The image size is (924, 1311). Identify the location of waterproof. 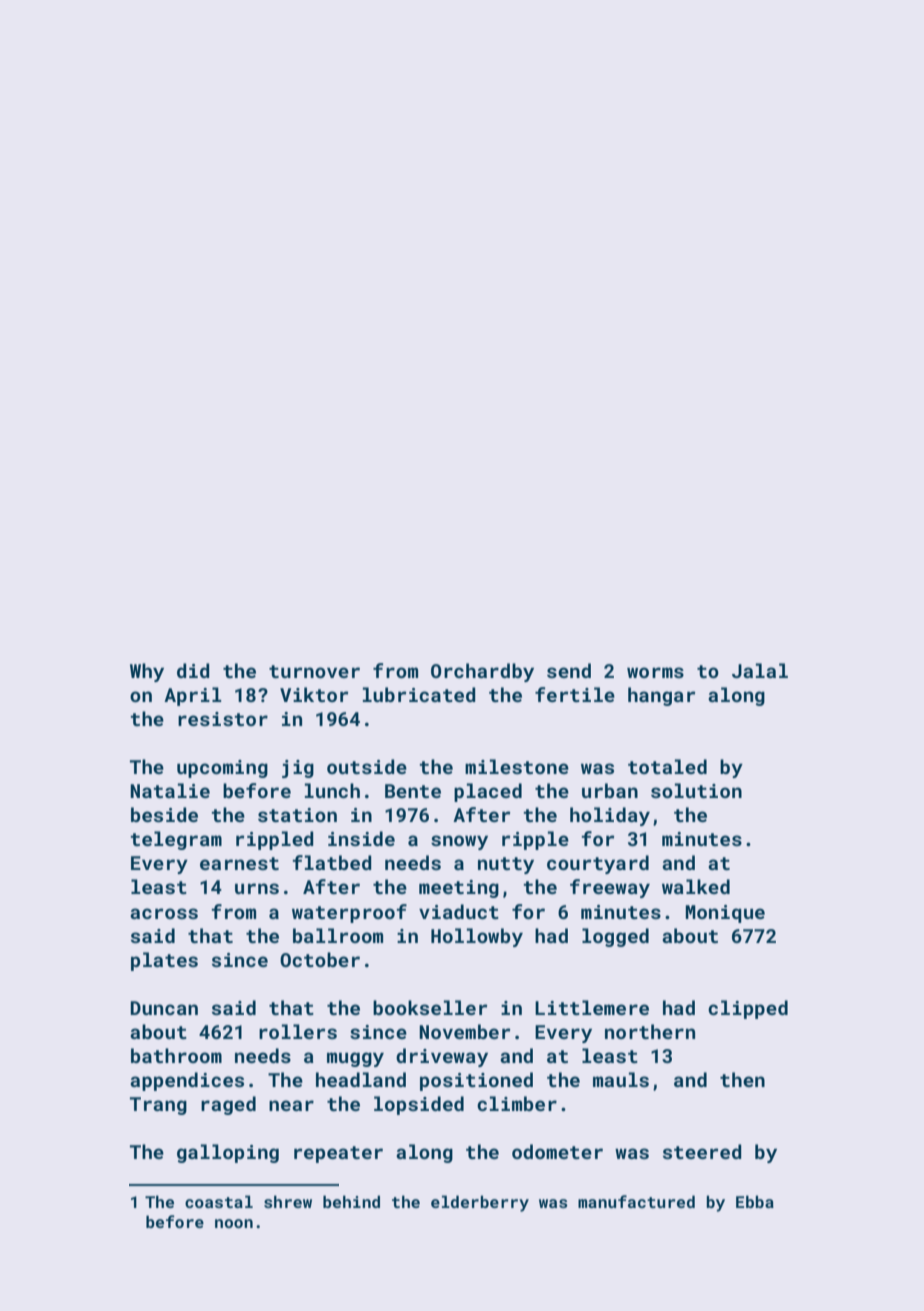
(349, 913).
